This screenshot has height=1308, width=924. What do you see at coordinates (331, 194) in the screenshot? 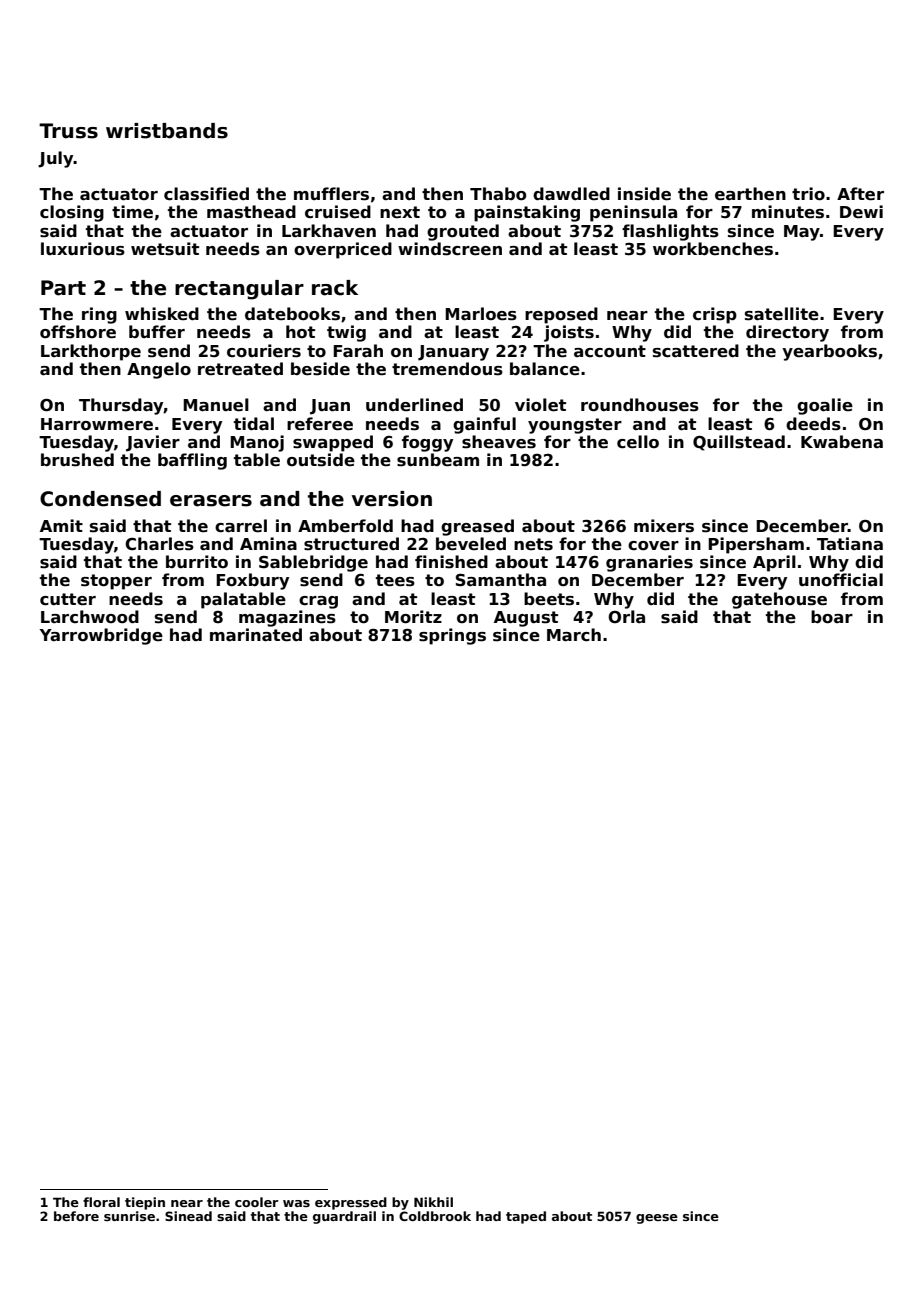
I see `mufflers` at bounding box center [331, 194].
